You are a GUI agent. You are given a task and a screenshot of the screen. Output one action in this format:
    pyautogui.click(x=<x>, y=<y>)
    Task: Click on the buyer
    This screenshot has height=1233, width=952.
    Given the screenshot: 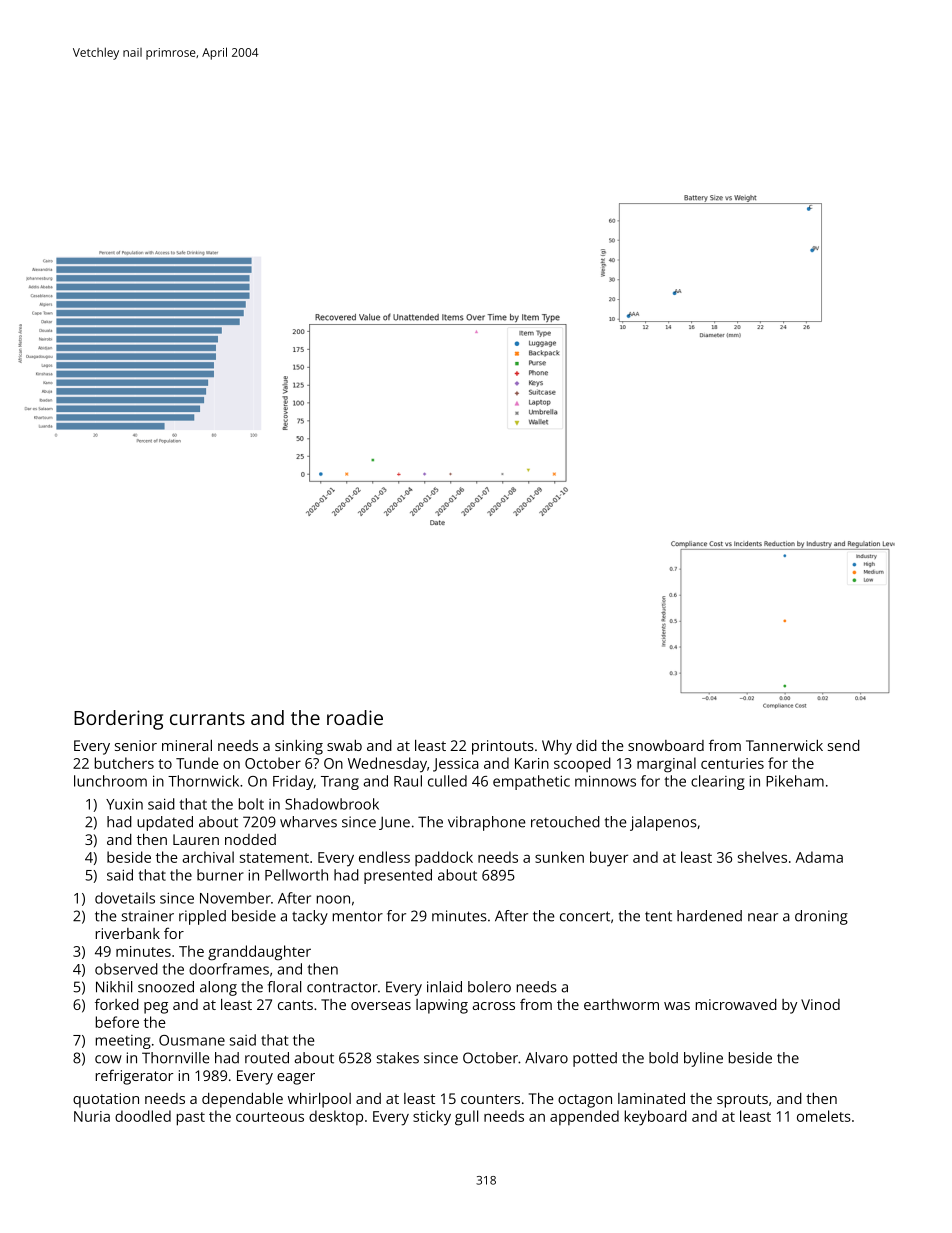 What is the action you would take?
    pyautogui.click(x=609, y=859)
